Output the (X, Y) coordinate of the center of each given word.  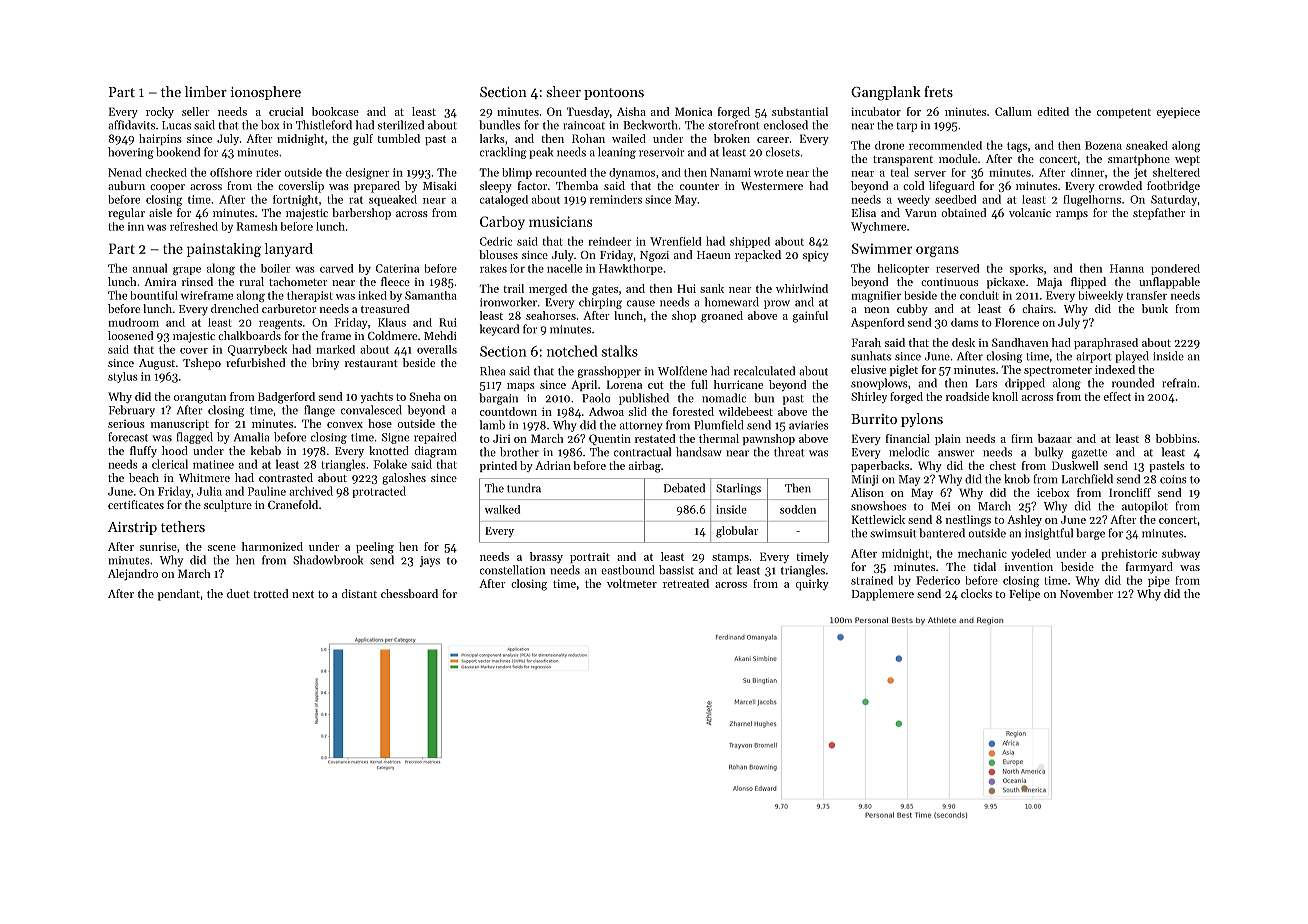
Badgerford (286, 398)
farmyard (1149, 568)
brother (519, 452)
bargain (498, 399)
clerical (170, 464)
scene (222, 548)
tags (1017, 147)
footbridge (1173, 187)
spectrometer (1058, 371)
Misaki (440, 185)
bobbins (1176, 438)
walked (502, 509)
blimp (517, 173)
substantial (800, 111)
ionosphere (266, 93)
